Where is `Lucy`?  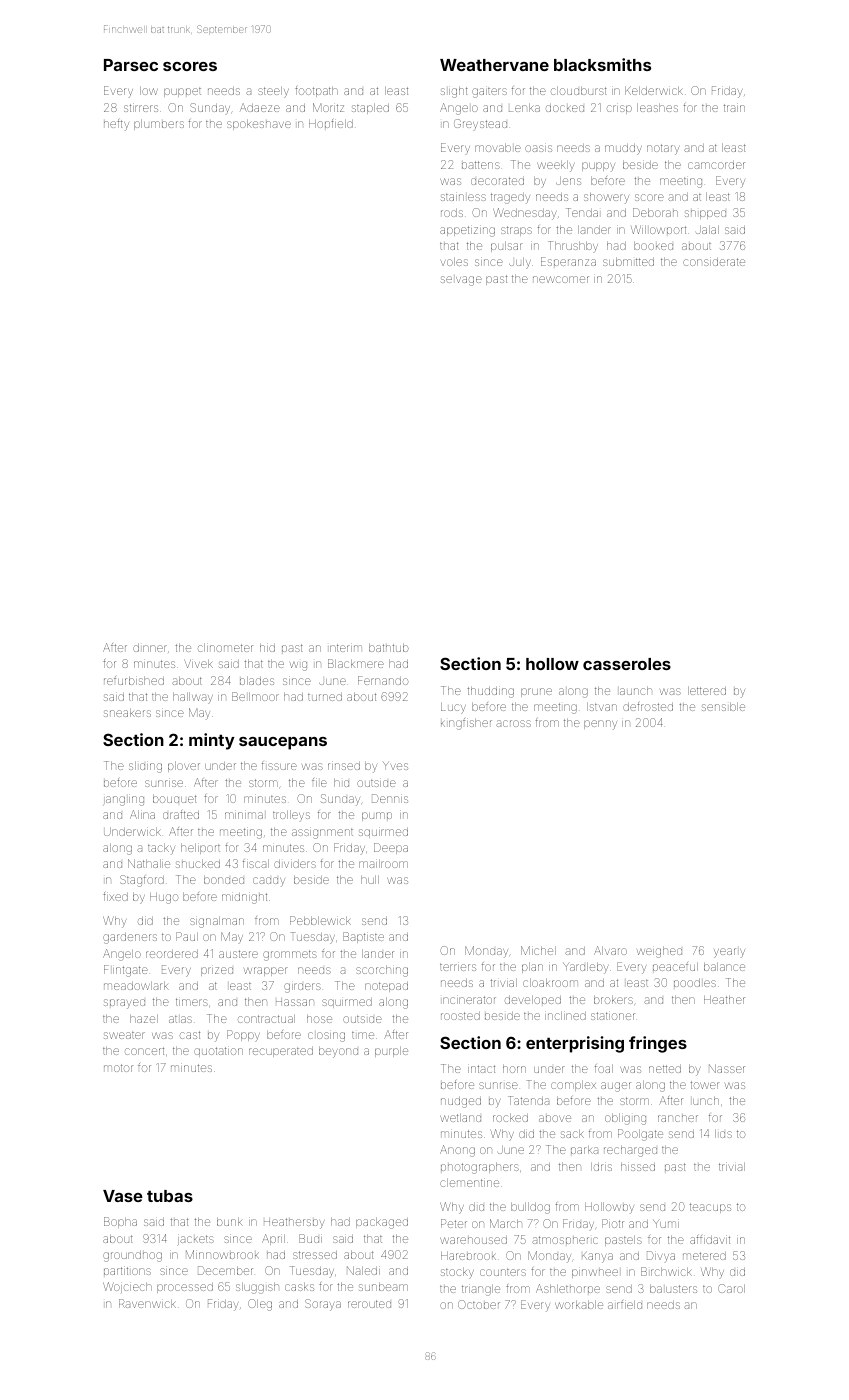
Lucy is located at coordinates (453, 708).
